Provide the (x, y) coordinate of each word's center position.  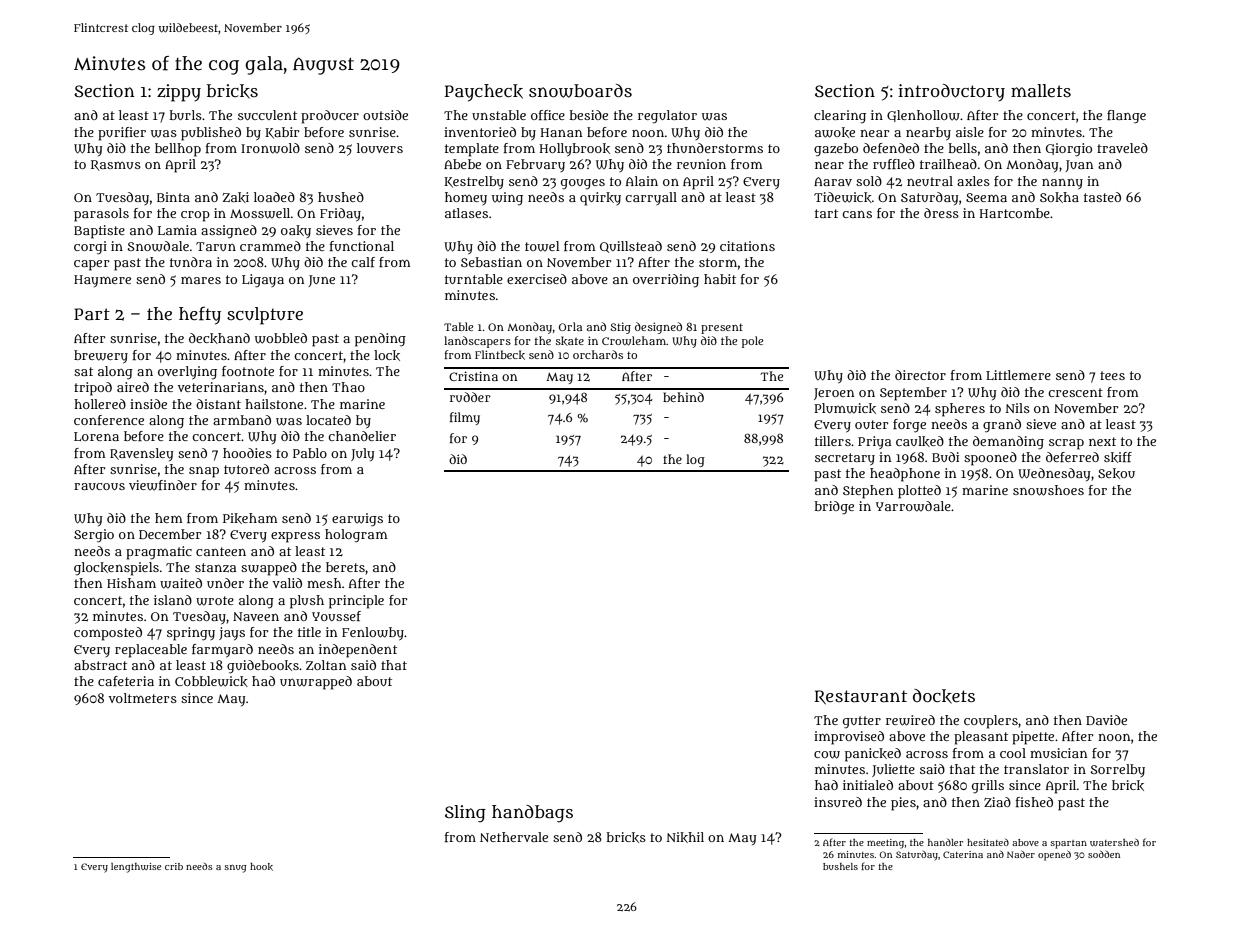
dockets (944, 696)
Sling (465, 814)
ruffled (894, 164)
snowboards (580, 91)
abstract (100, 665)
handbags (532, 814)
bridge (834, 508)
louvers (380, 148)
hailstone (274, 404)
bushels (840, 866)
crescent (1075, 392)
